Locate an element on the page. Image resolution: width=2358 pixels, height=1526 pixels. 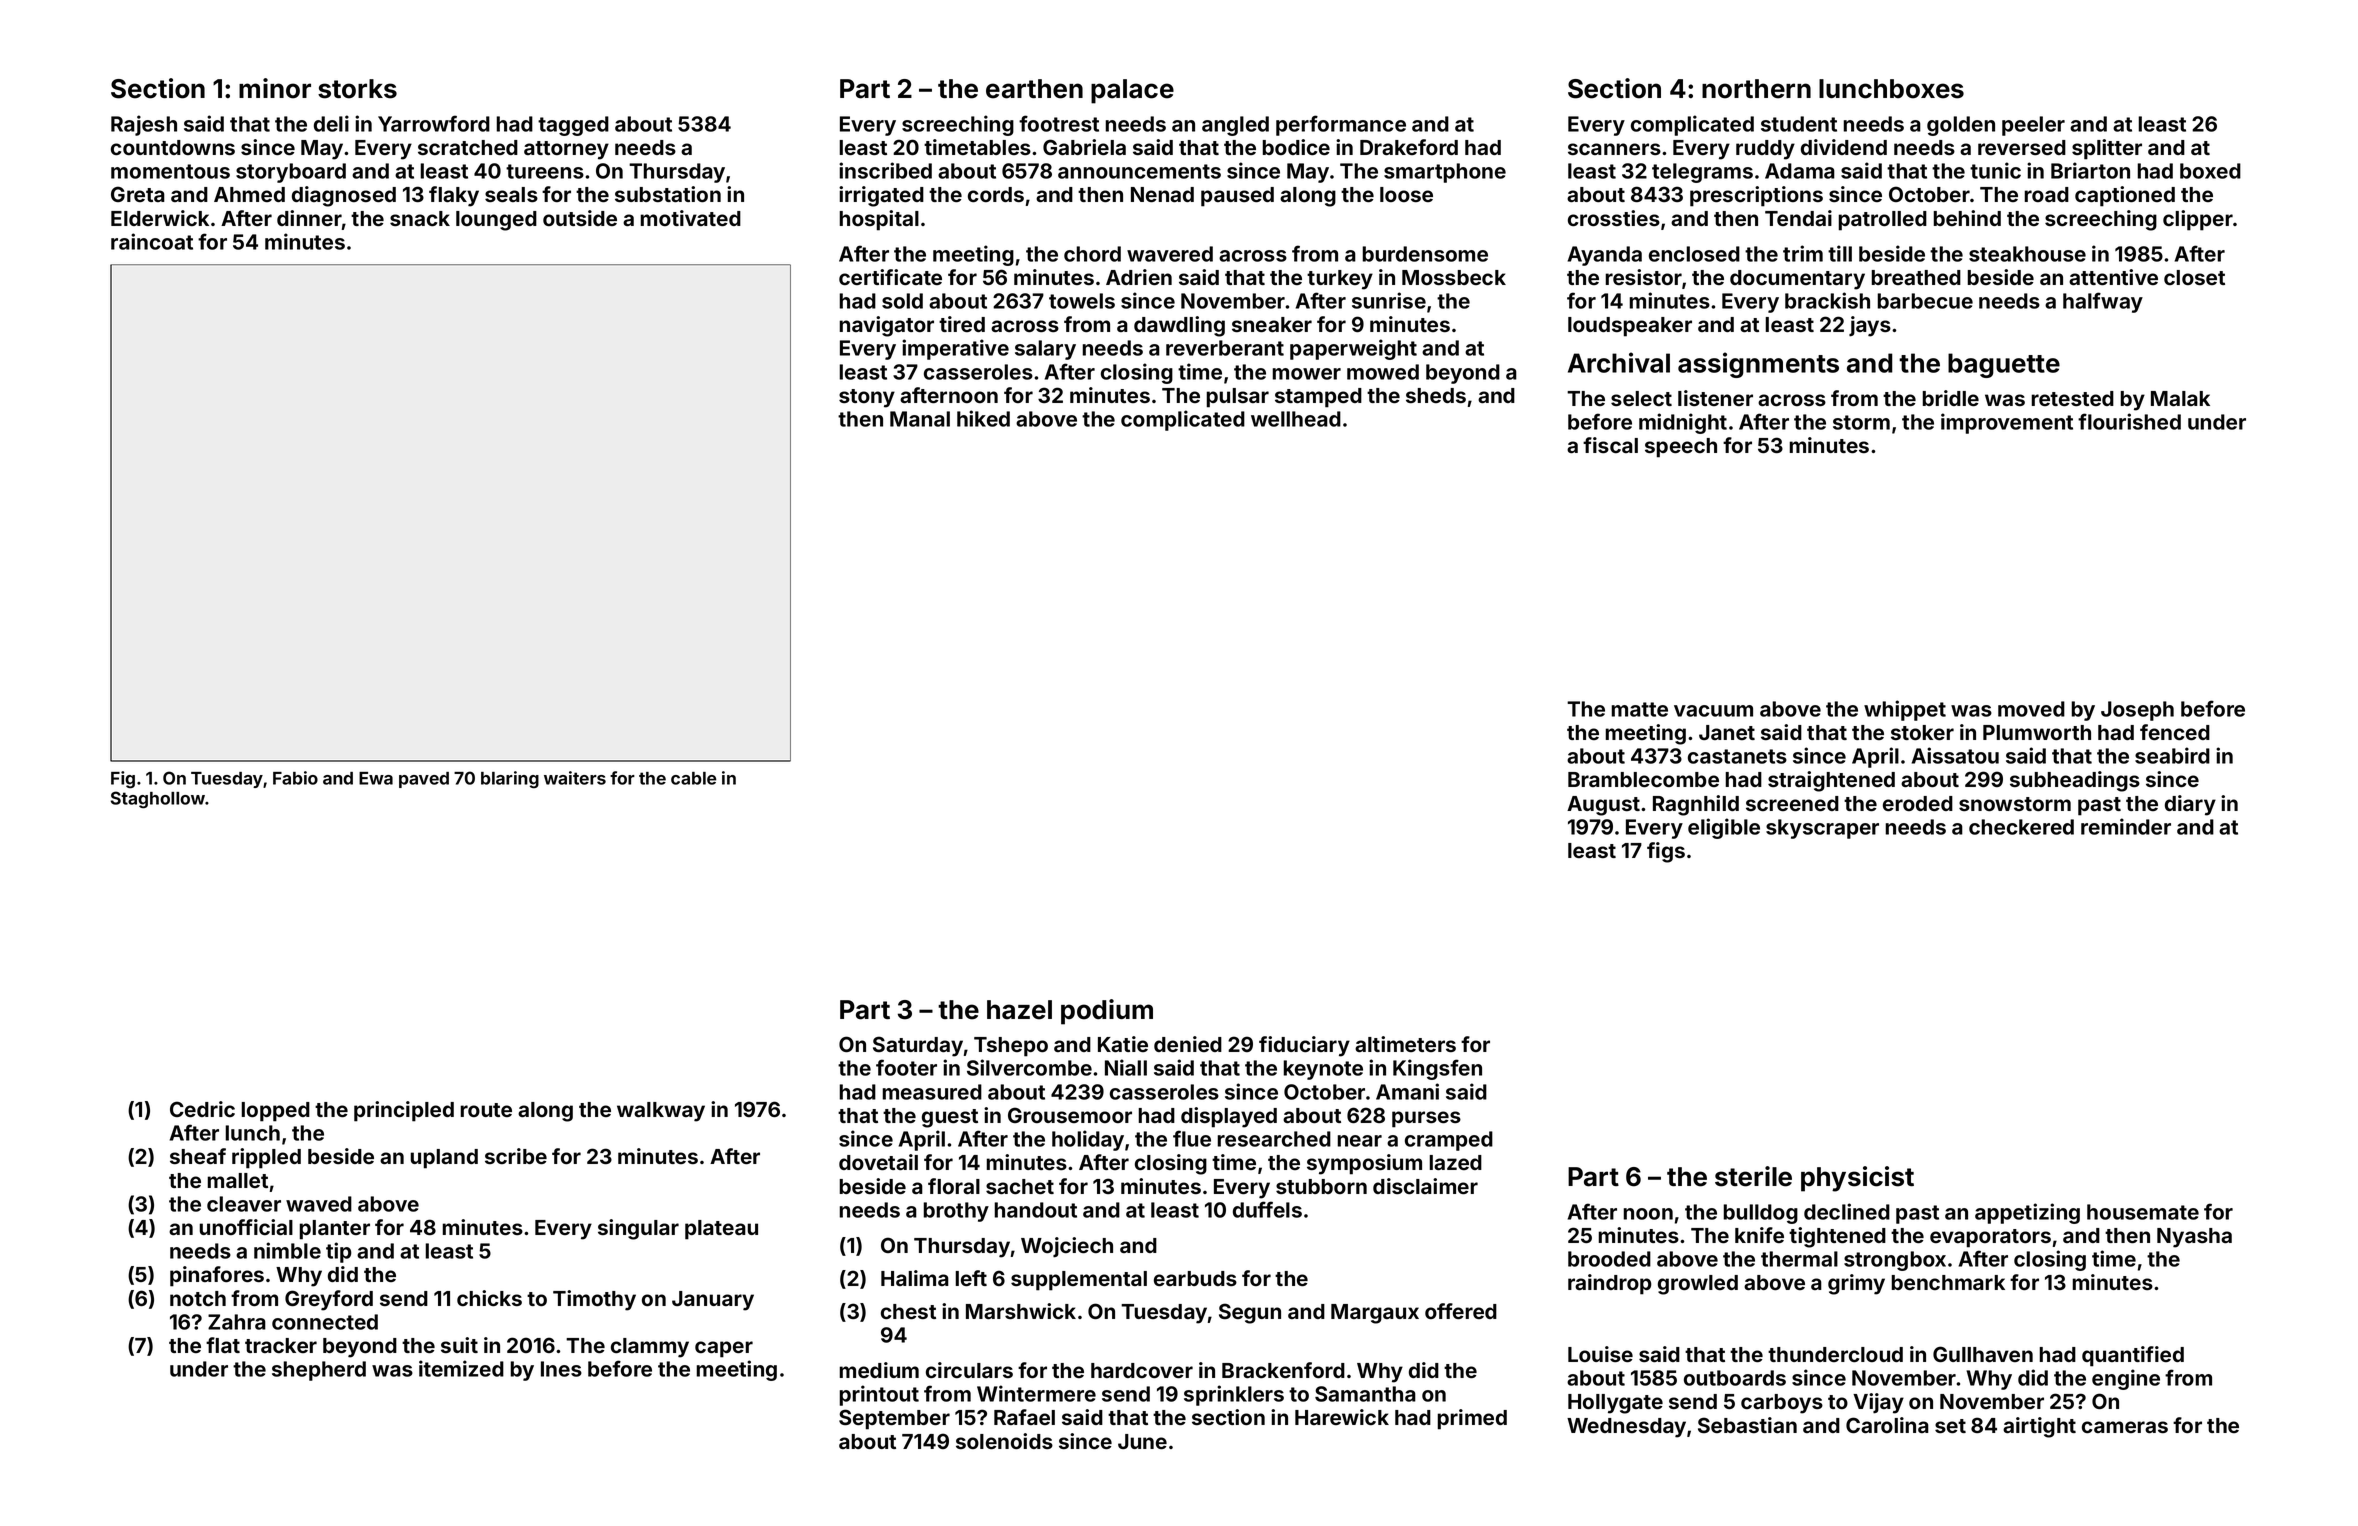
northern is located at coordinates (1756, 89).
